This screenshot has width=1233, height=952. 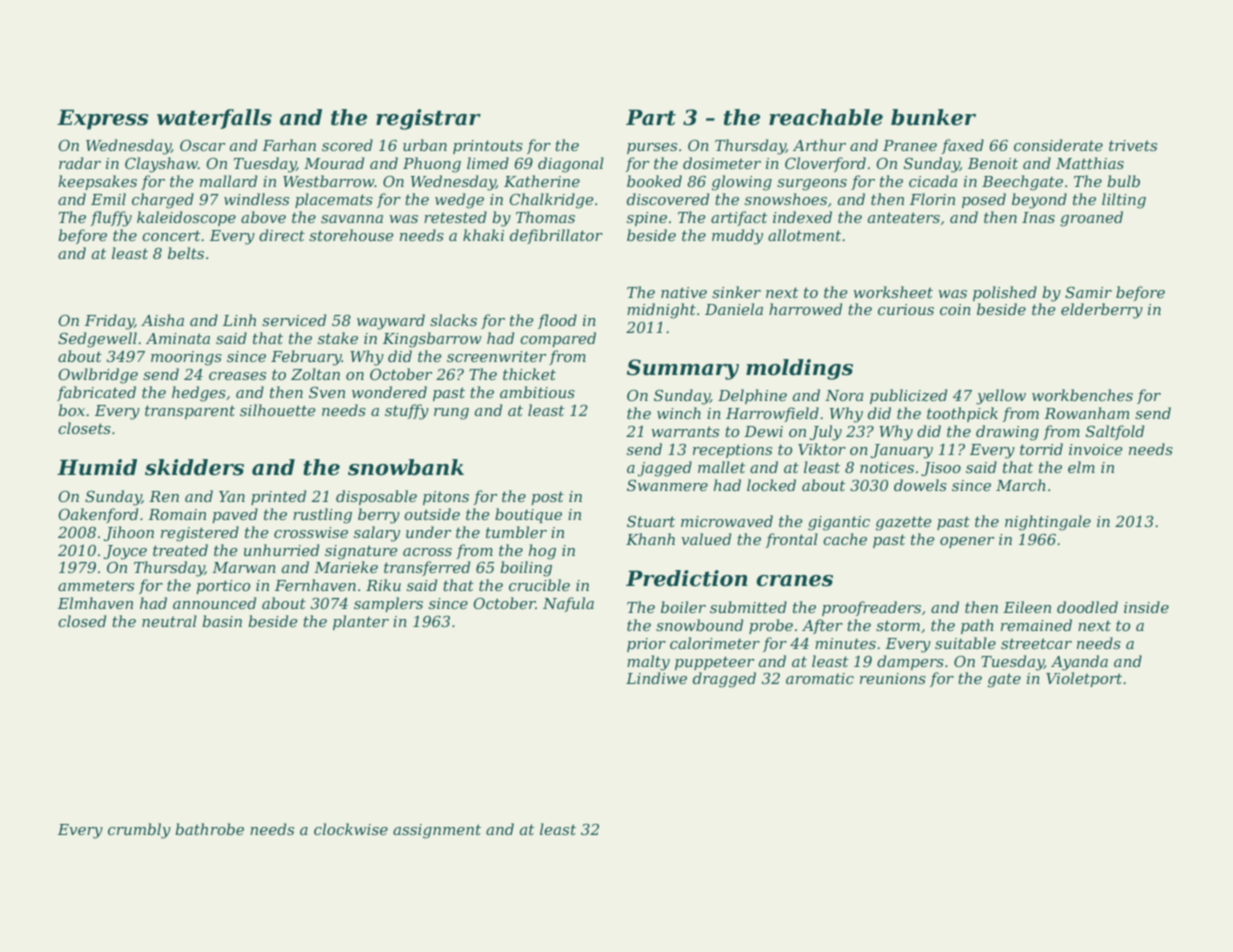 I want to click on Part, so click(x=651, y=117).
